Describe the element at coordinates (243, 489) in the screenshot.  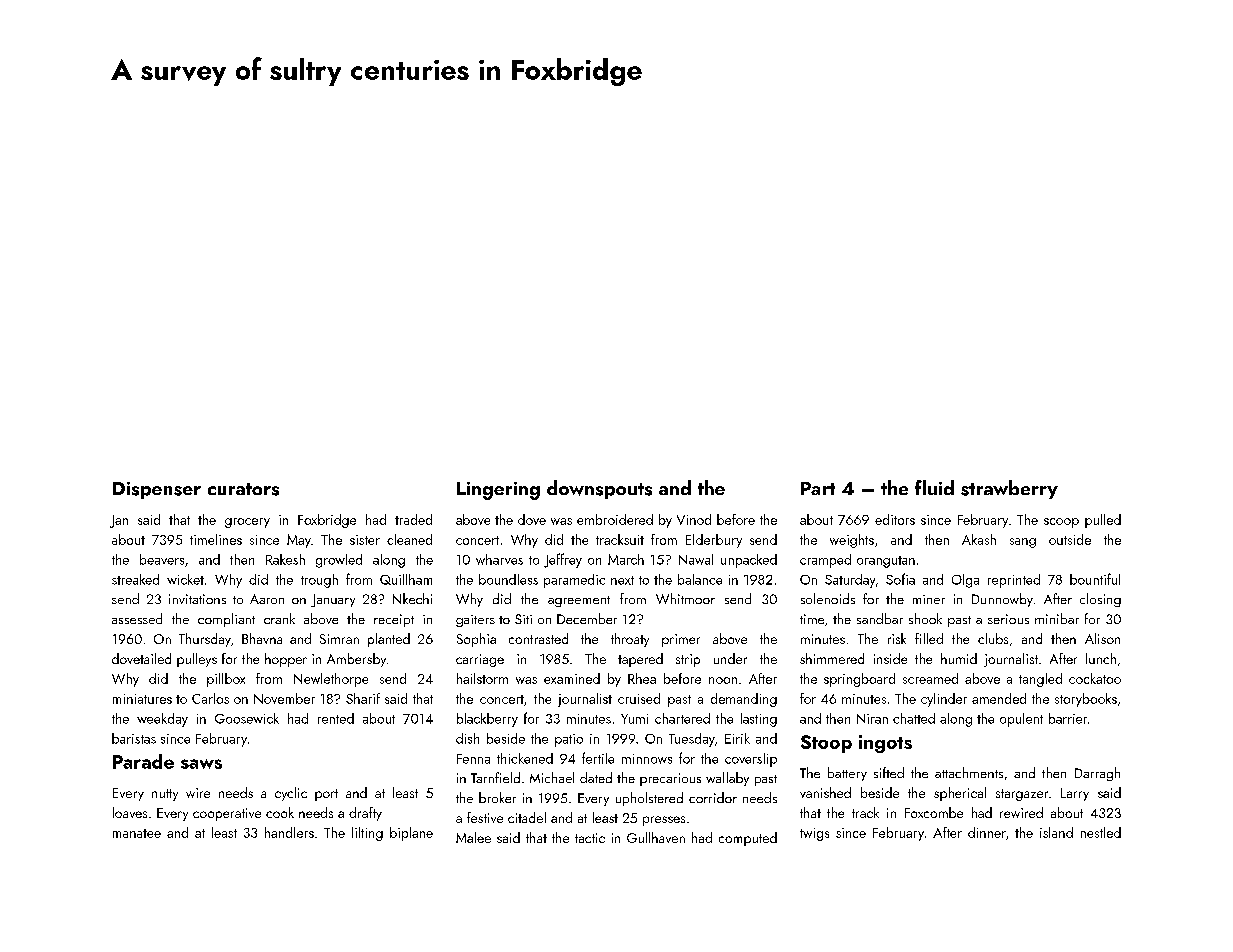
I see `curators` at that location.
